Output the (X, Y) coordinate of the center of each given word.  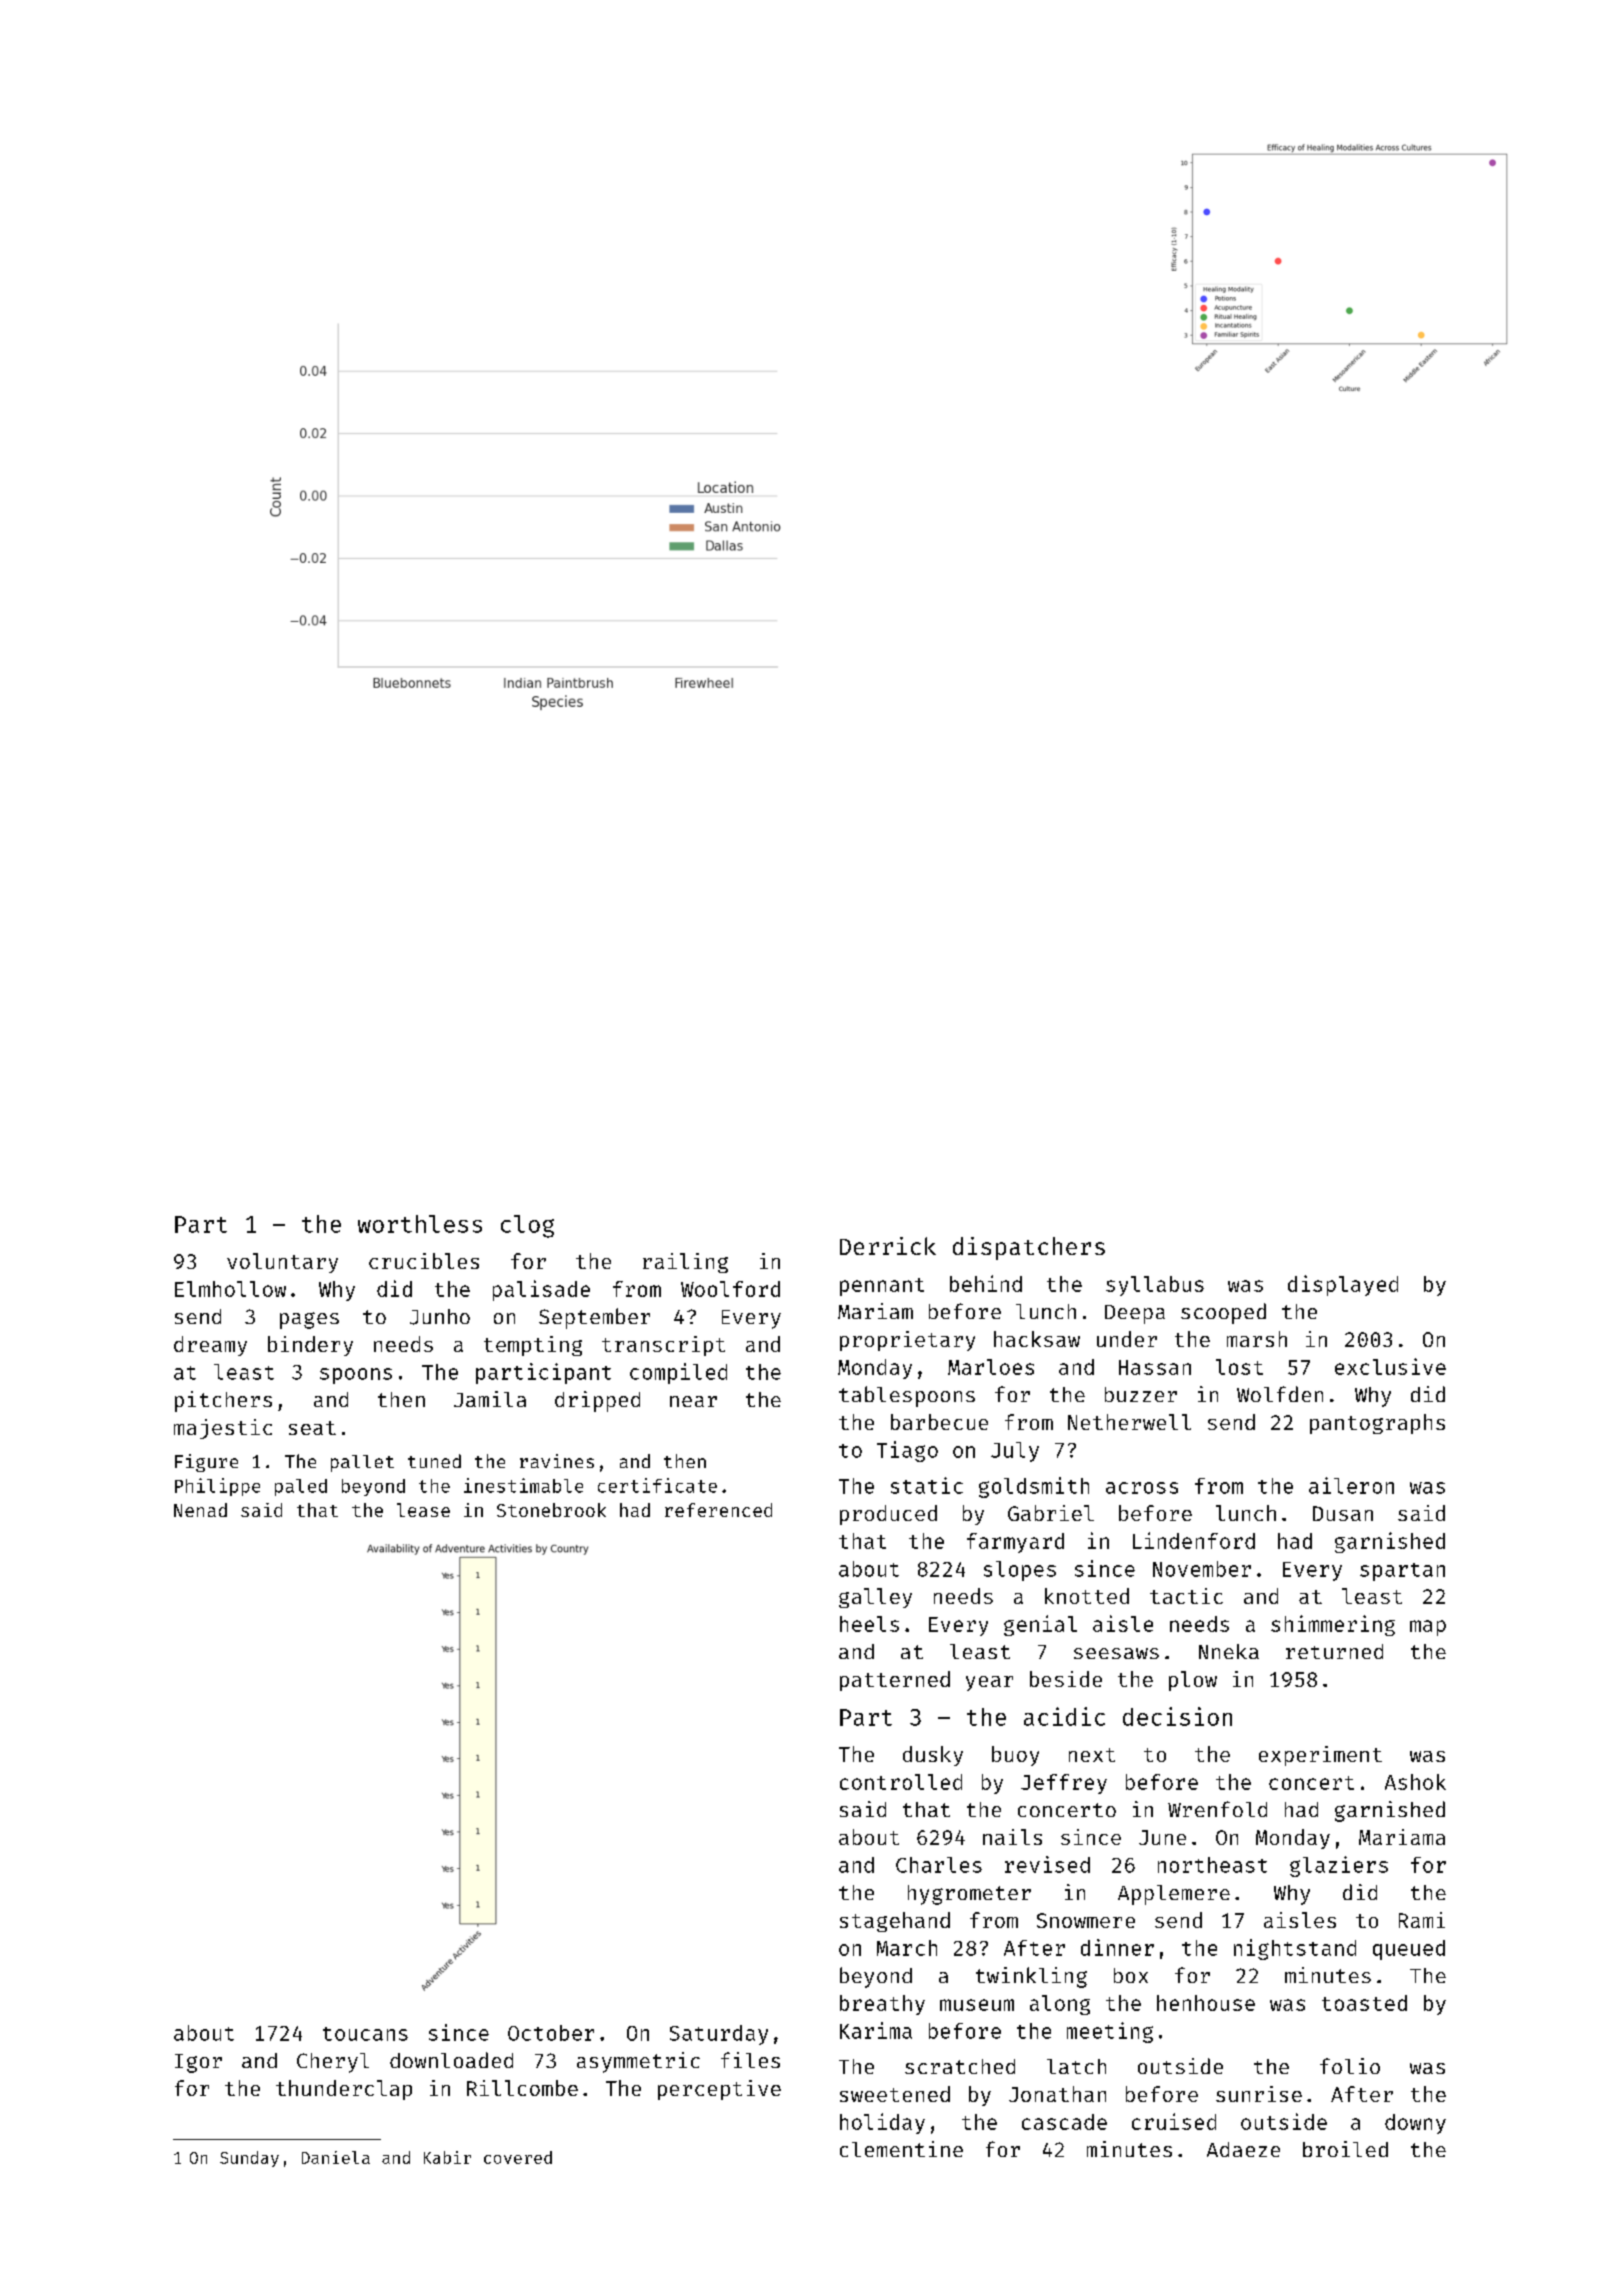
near (693, 1401)
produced (888, 1515)
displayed (1343, 1285)
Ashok (1415, 1782)
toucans (365, 2034)
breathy (882, 2005)
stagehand (895, 1922)
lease (423, 1510)
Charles (939, 1865)
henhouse (1206, 2003)
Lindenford (1194, 1540)
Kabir (447, 2157)
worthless (420, 1224)
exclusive (1390, 1366)
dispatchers (1029, 1248)
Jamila (490, 1399)
